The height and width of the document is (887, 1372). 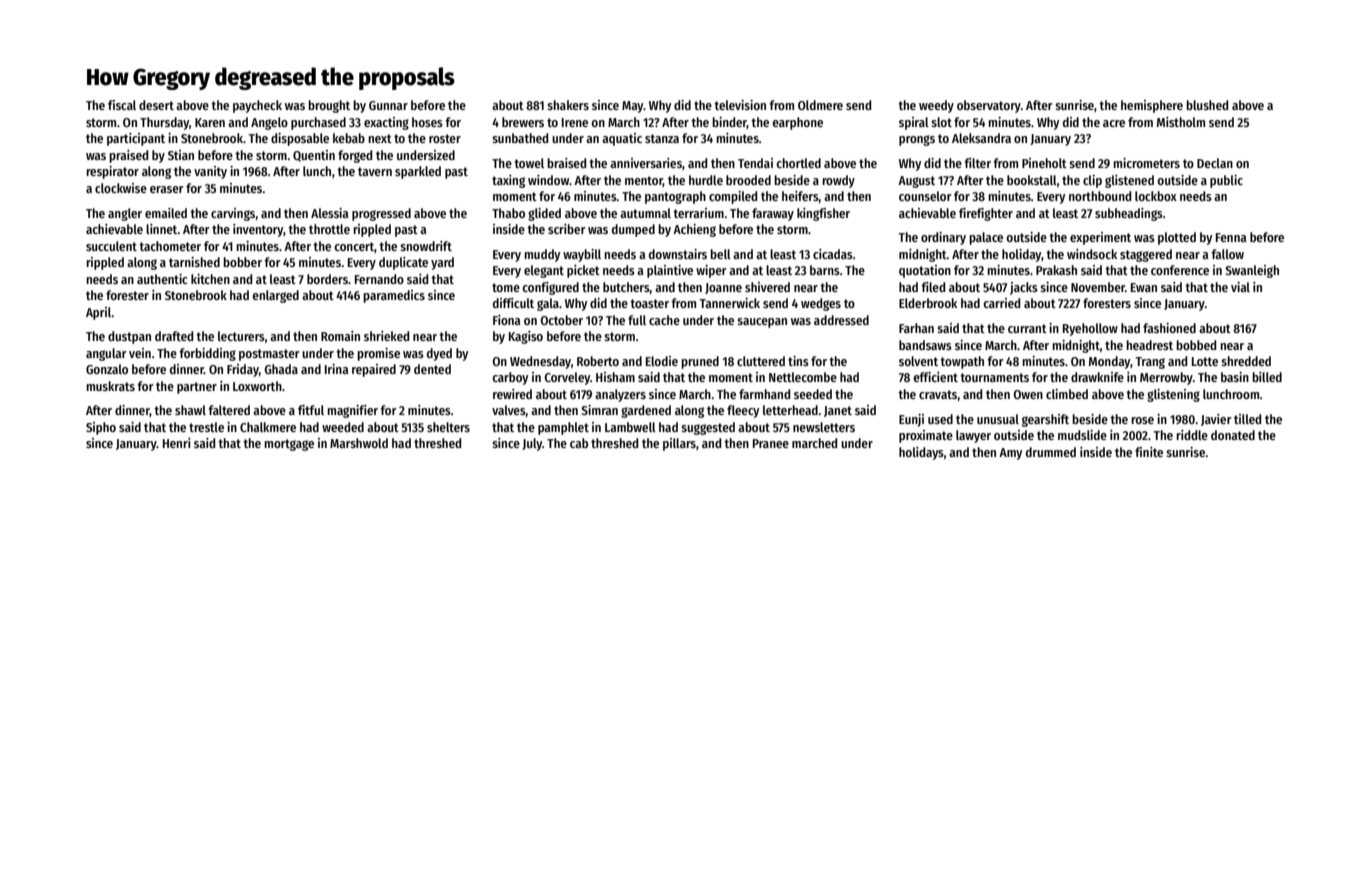 What do you see at coordinates (662, 138) in the document?
I see `stanza` at bounding box center [662, 138].
